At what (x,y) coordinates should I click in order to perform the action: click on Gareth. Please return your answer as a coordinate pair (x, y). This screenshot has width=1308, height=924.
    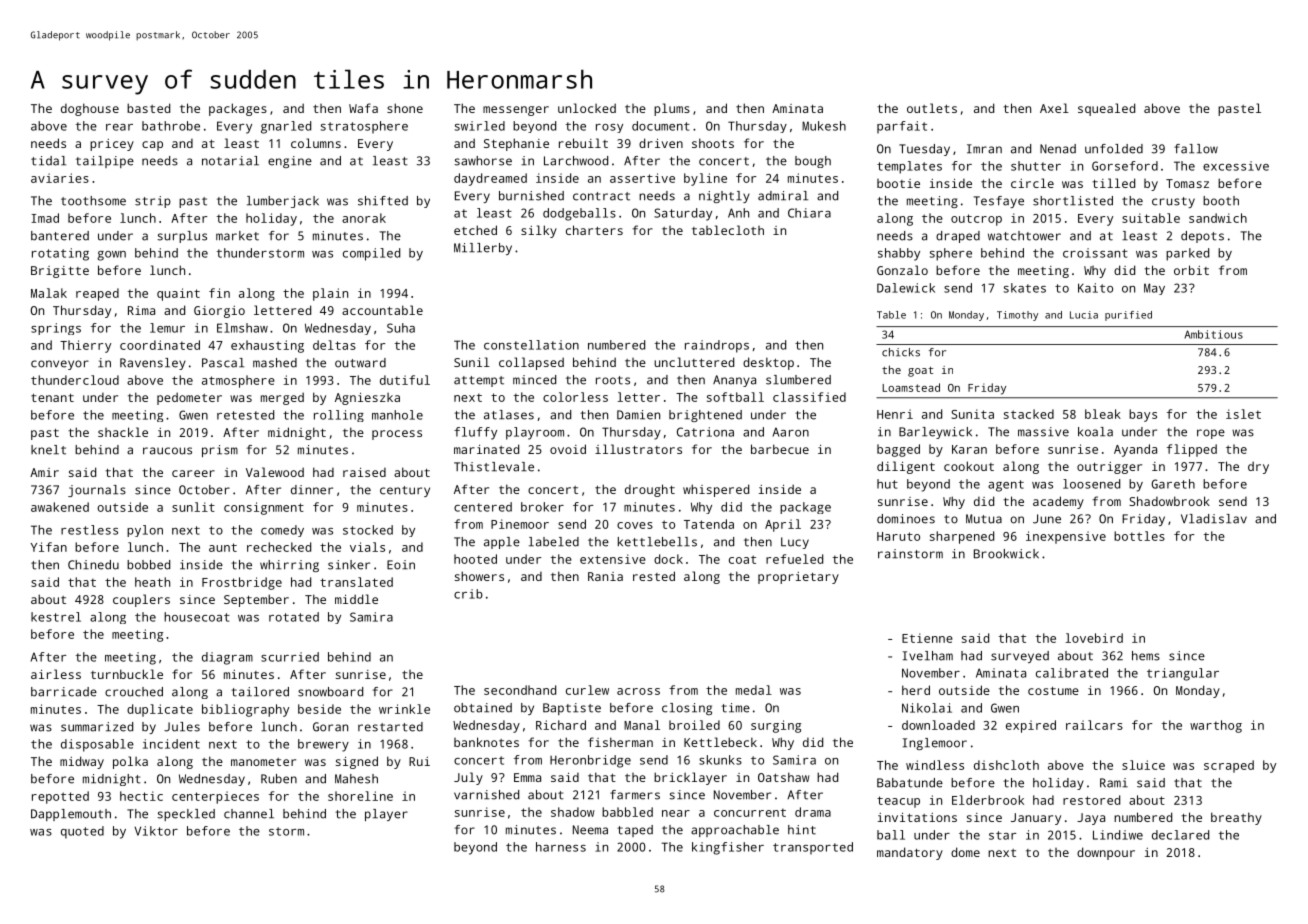
    Looking at the image, I should click on (1173, 484).
